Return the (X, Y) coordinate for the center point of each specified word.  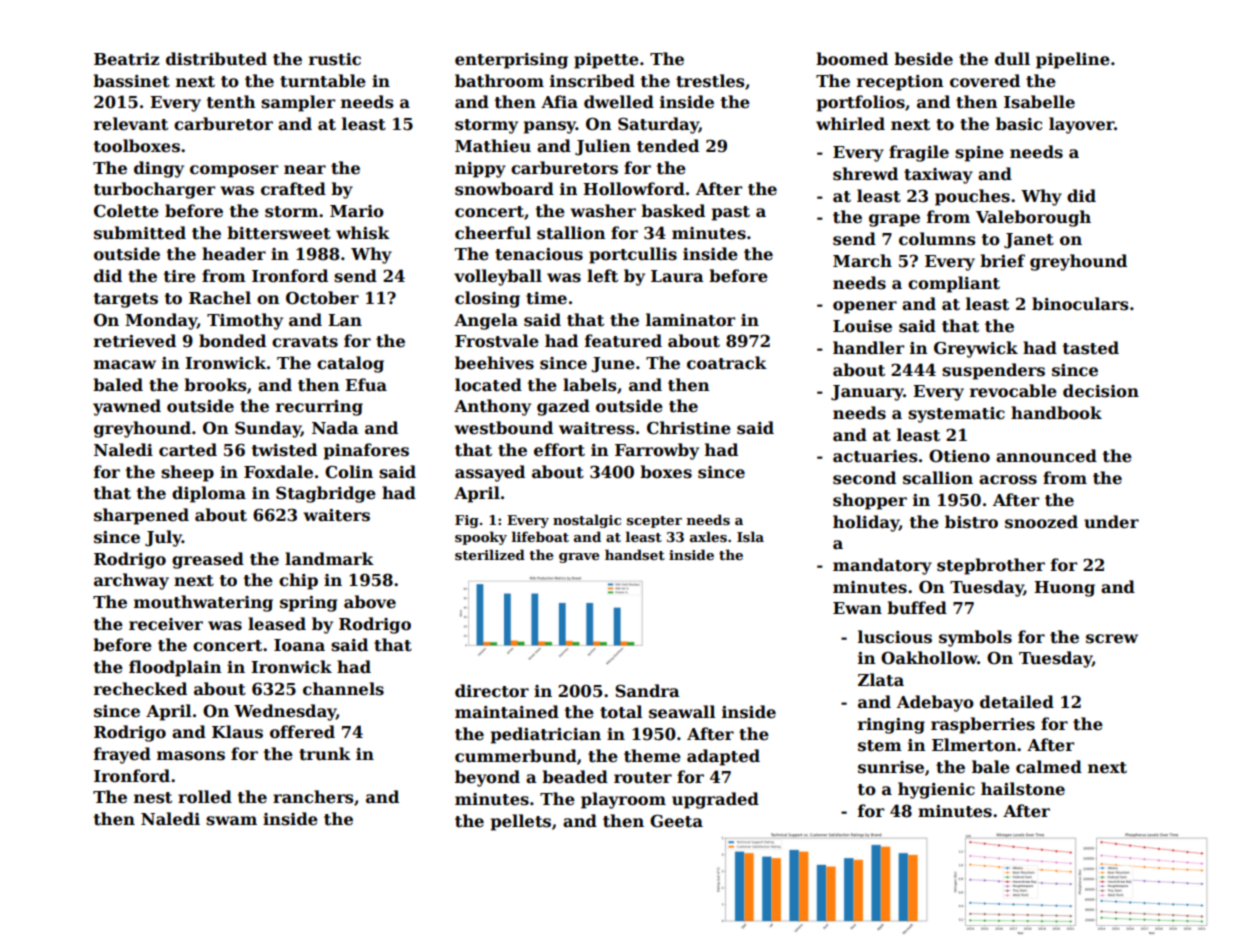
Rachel (220, 297)
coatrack (727, 363)
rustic (335, 59)
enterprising (511, 61)
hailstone (1023, 789)
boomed (852, 58)
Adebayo (935, 703)
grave (579, 558)
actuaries (875, 456)
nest (153, 798)
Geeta (676, 821)
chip (298, 581)
